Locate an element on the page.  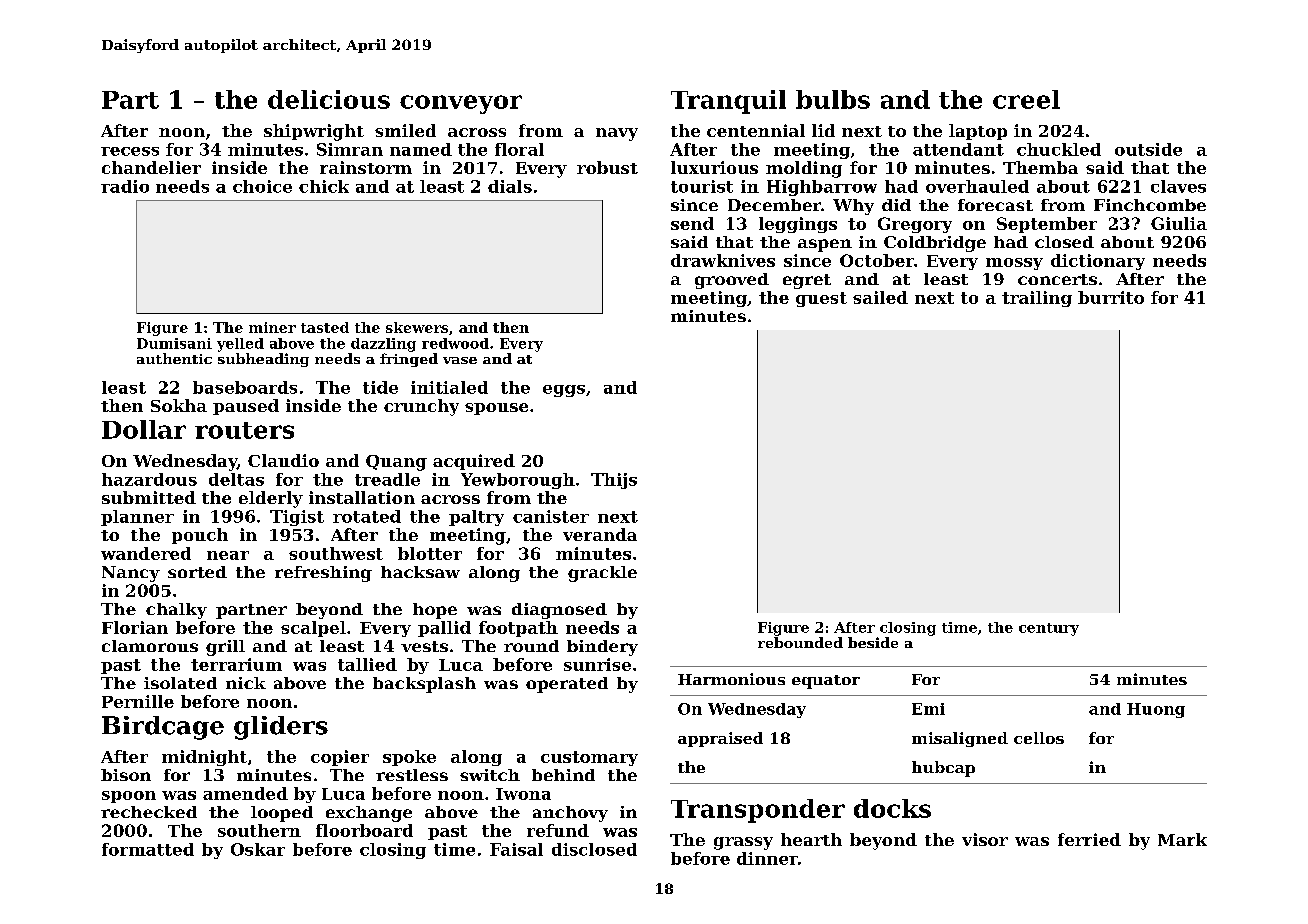
Tranquil is located at coordinates (728, 102).
